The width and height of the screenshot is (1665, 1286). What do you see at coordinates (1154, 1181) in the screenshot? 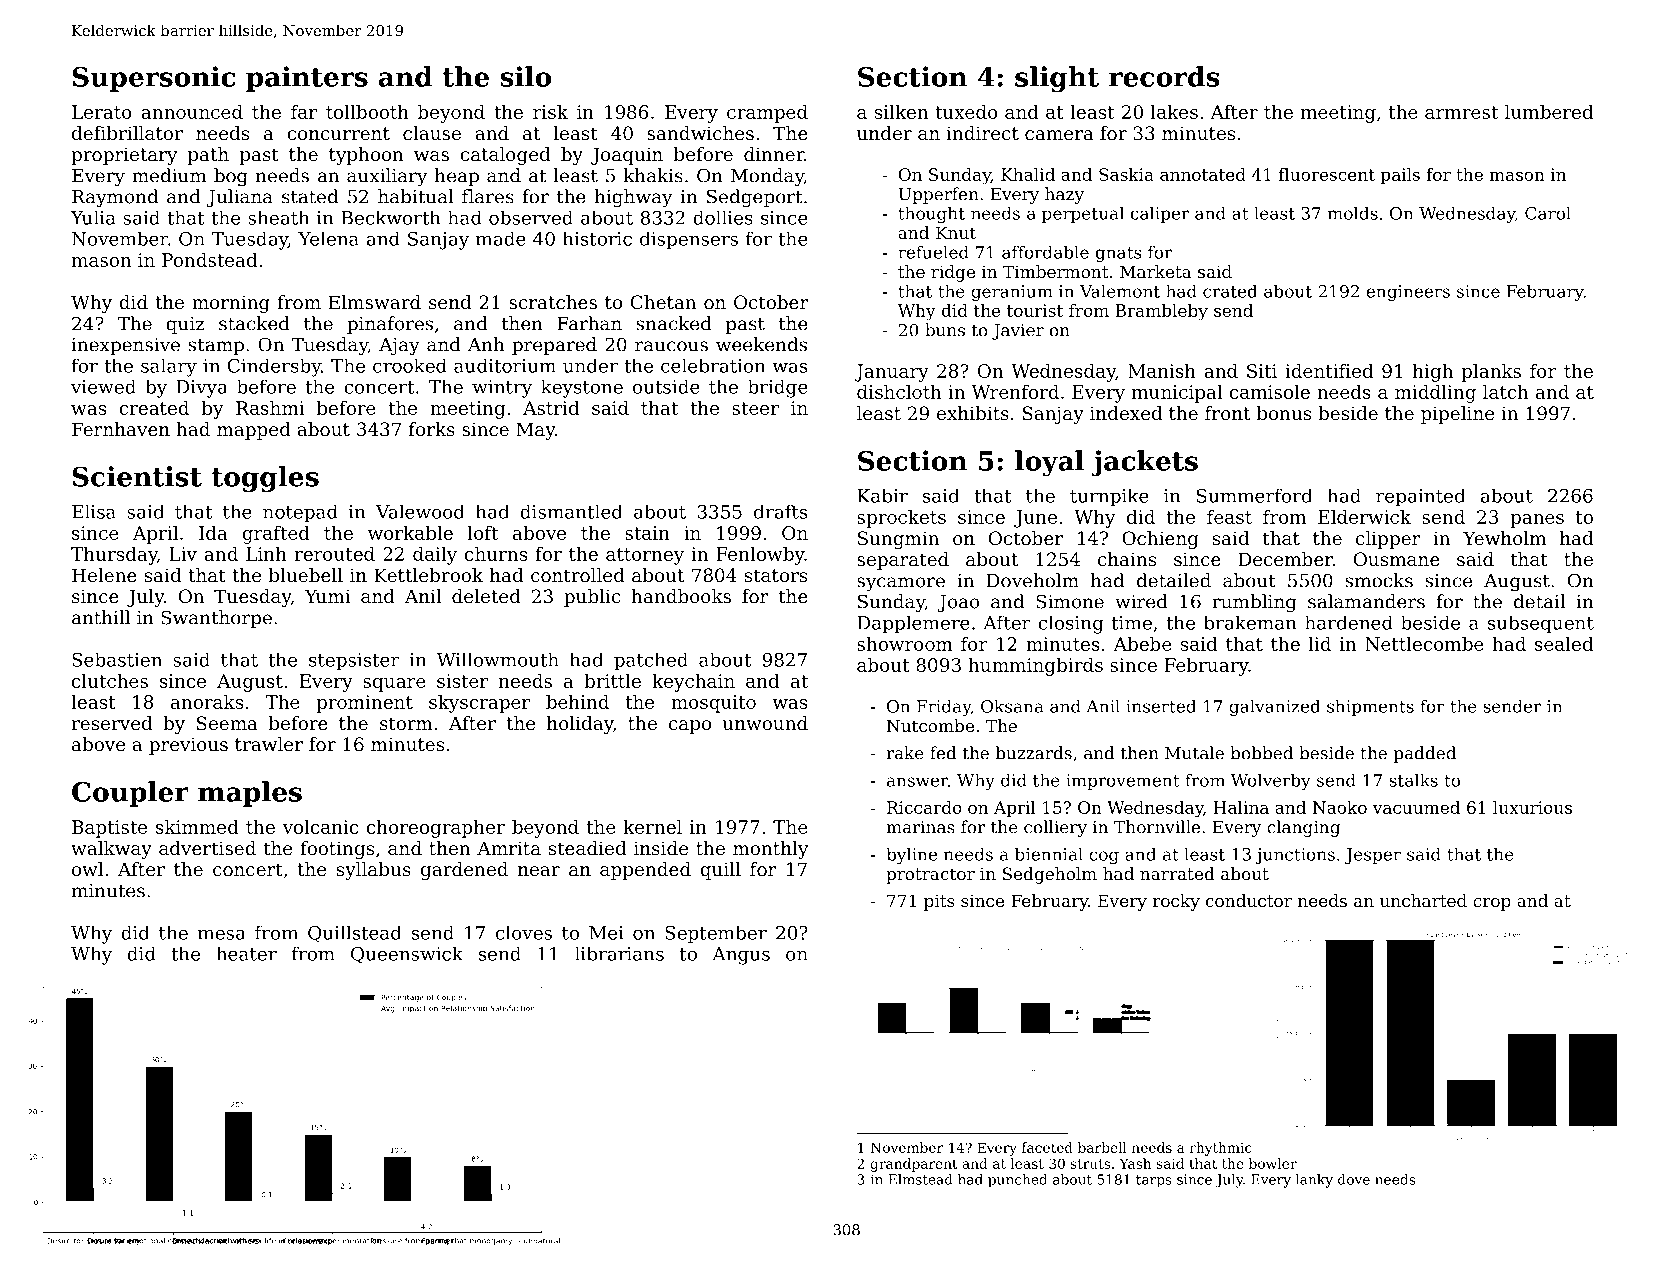
I see `tarps` at bounding box center [1154, 1181].
